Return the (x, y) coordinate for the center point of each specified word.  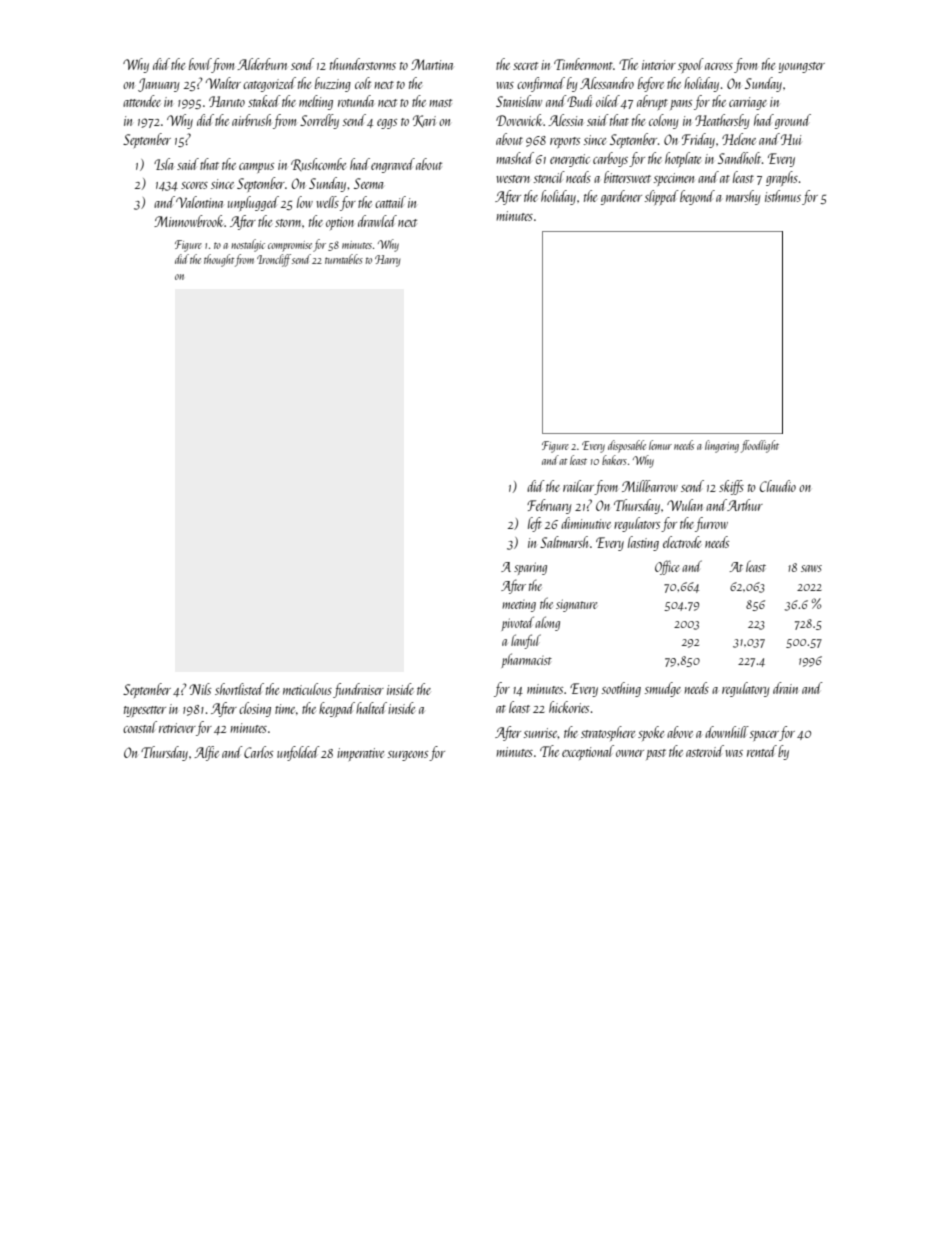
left (535, 524)
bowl (200, 64)
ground (793, 121)
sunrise (540, 733)
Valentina (199, 202)
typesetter (145, 711)
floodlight (760, 446)
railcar (578, 486)
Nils (200, 689)
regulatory (746, 689)
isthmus (783, 196)
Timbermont (583, 64)
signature (576, 605)
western (513, 179)
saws (811, 568)
